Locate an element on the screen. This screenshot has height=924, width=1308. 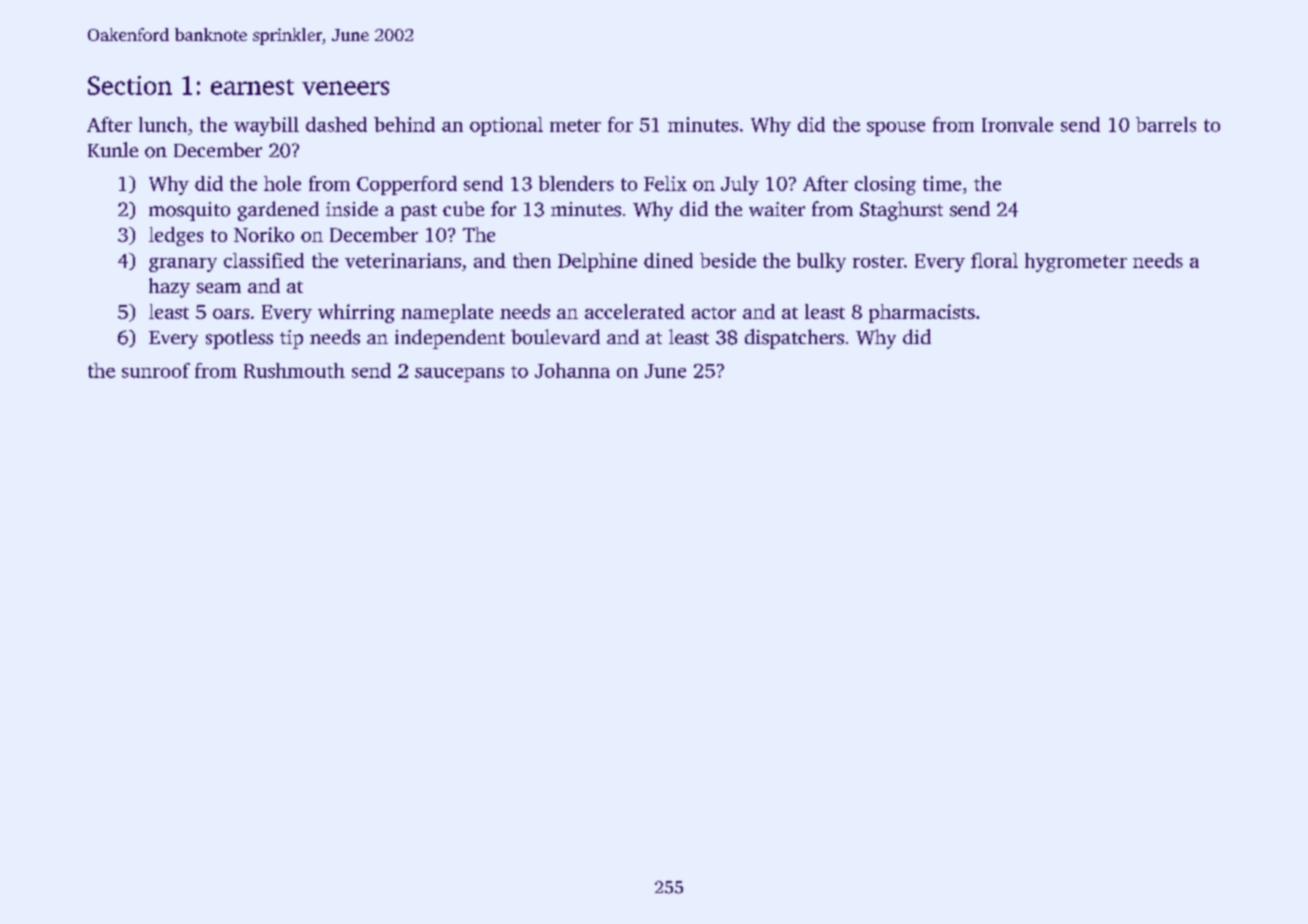
barrels is located at coordinates (1166, 124).
